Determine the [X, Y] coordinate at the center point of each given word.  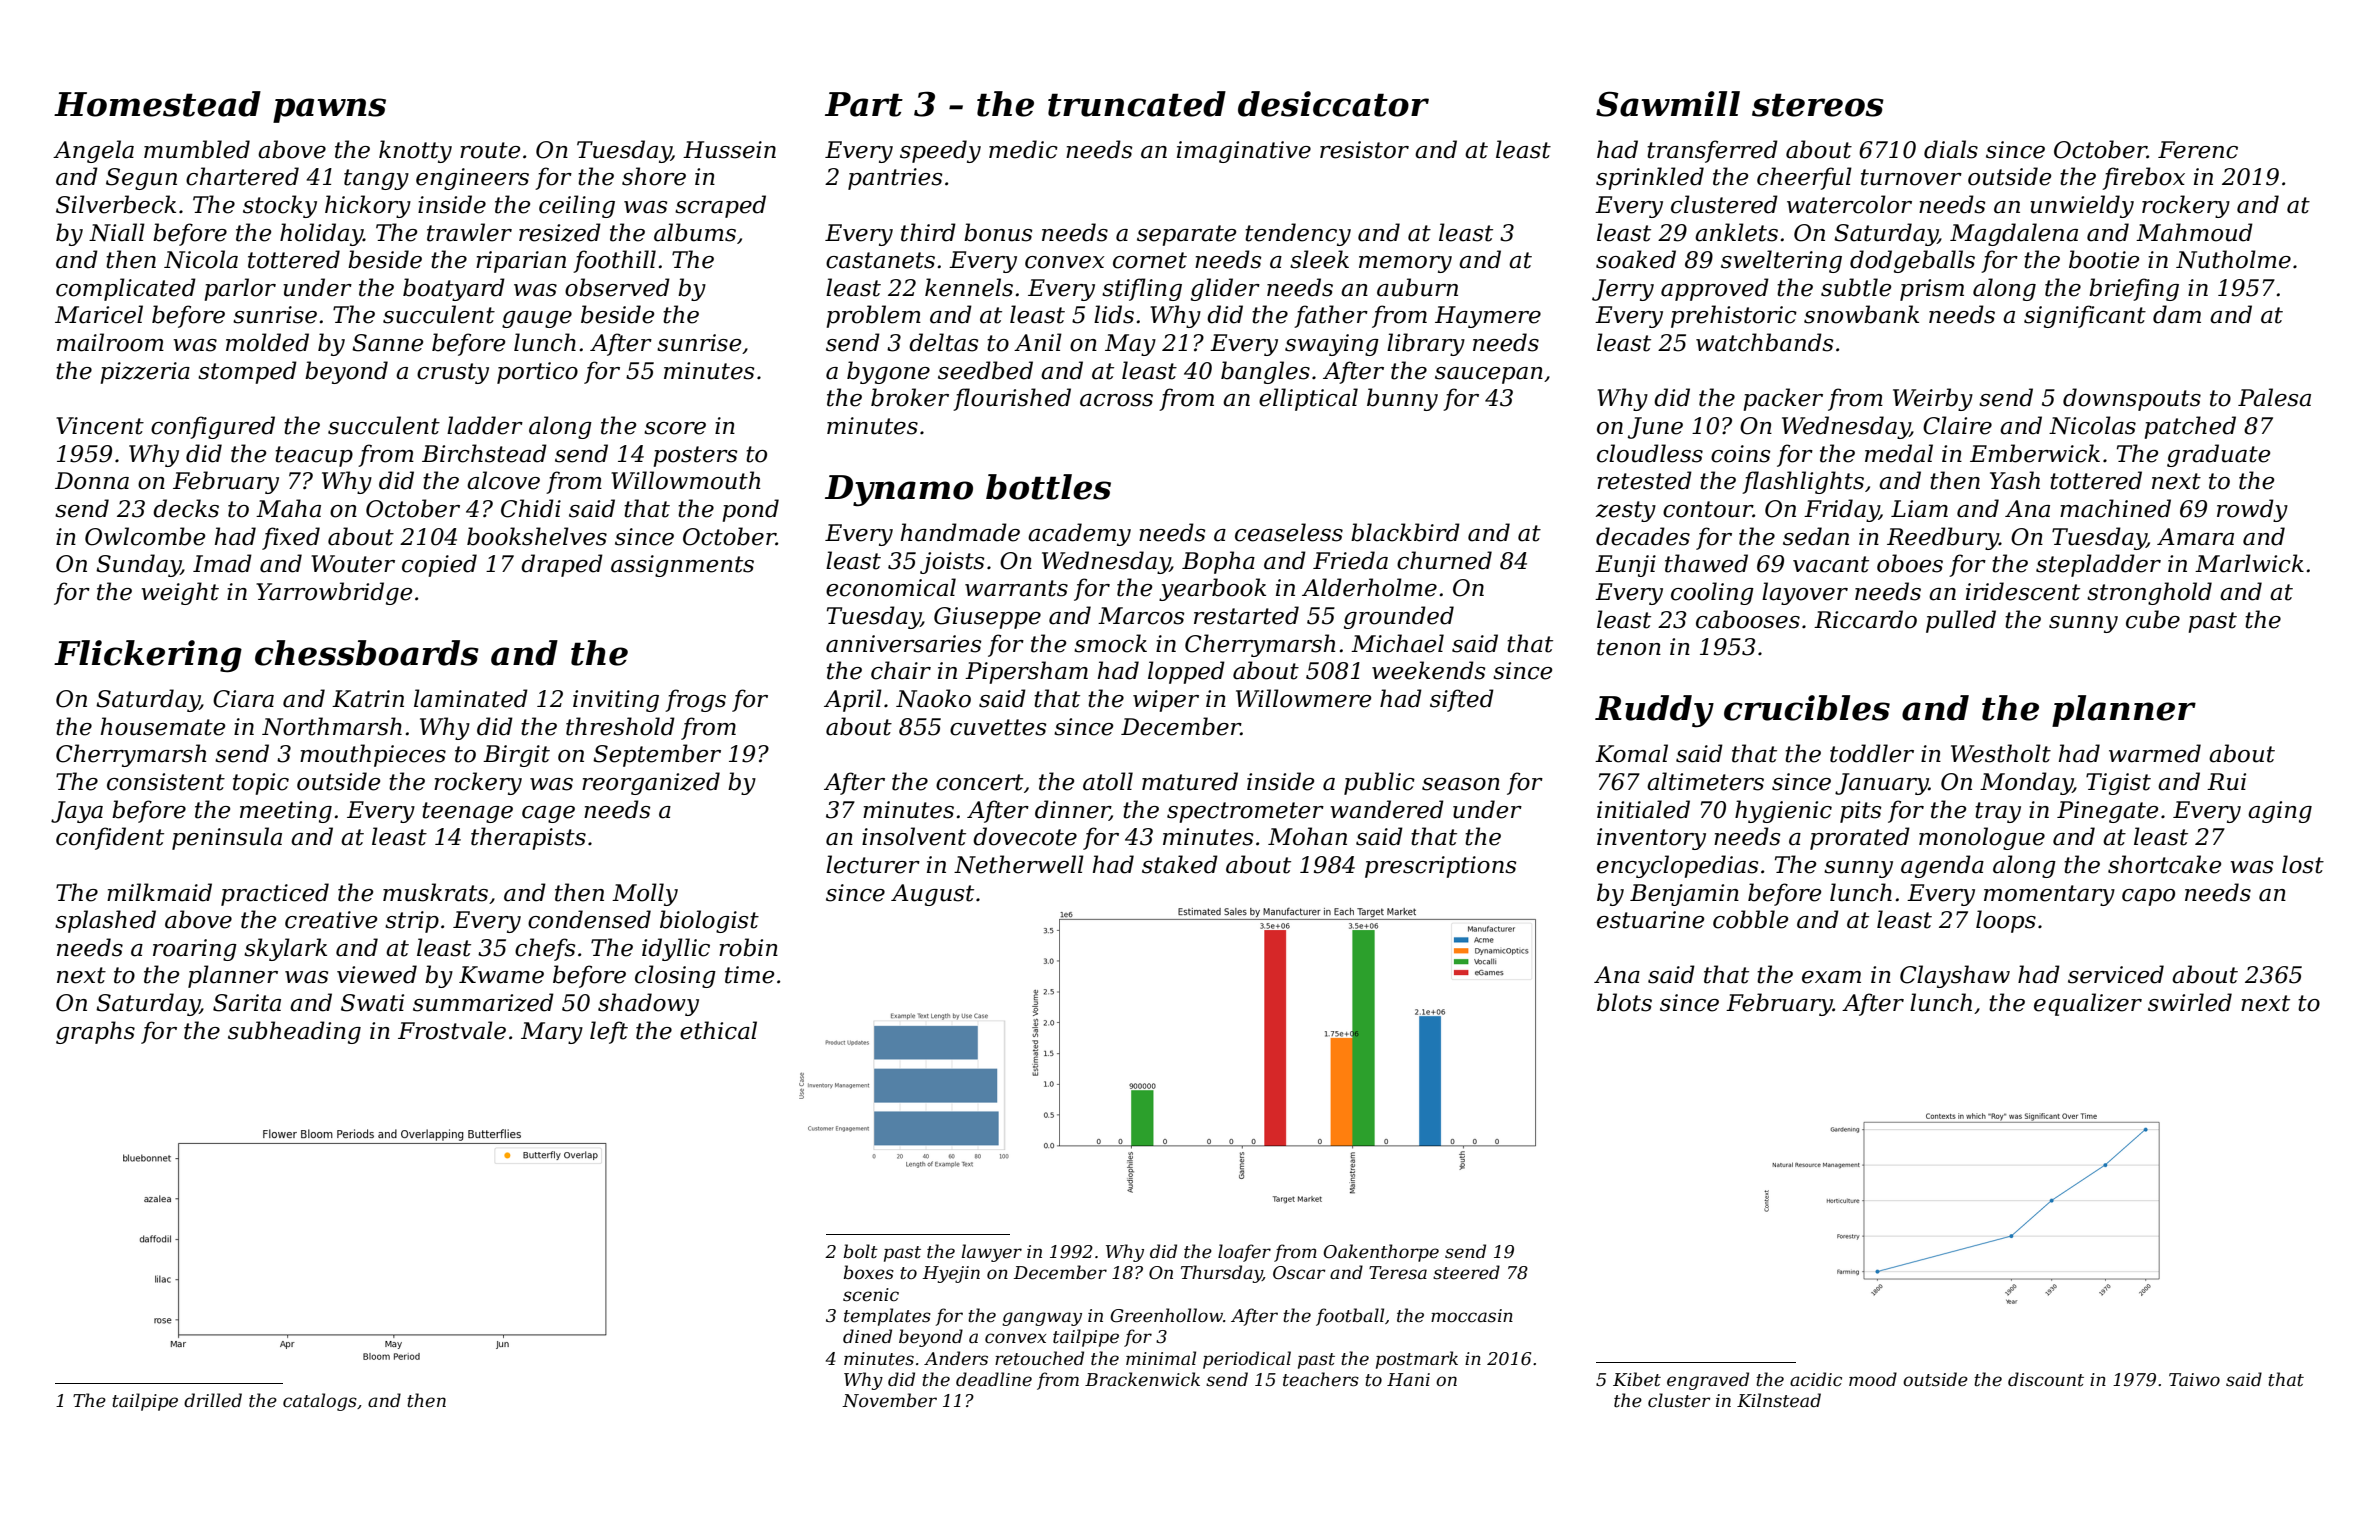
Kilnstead [1779, 1400]
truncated [1137, 104]
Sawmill [1668, 104]
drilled [213, 1400]
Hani [1408, 1379]
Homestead [157, 104]
